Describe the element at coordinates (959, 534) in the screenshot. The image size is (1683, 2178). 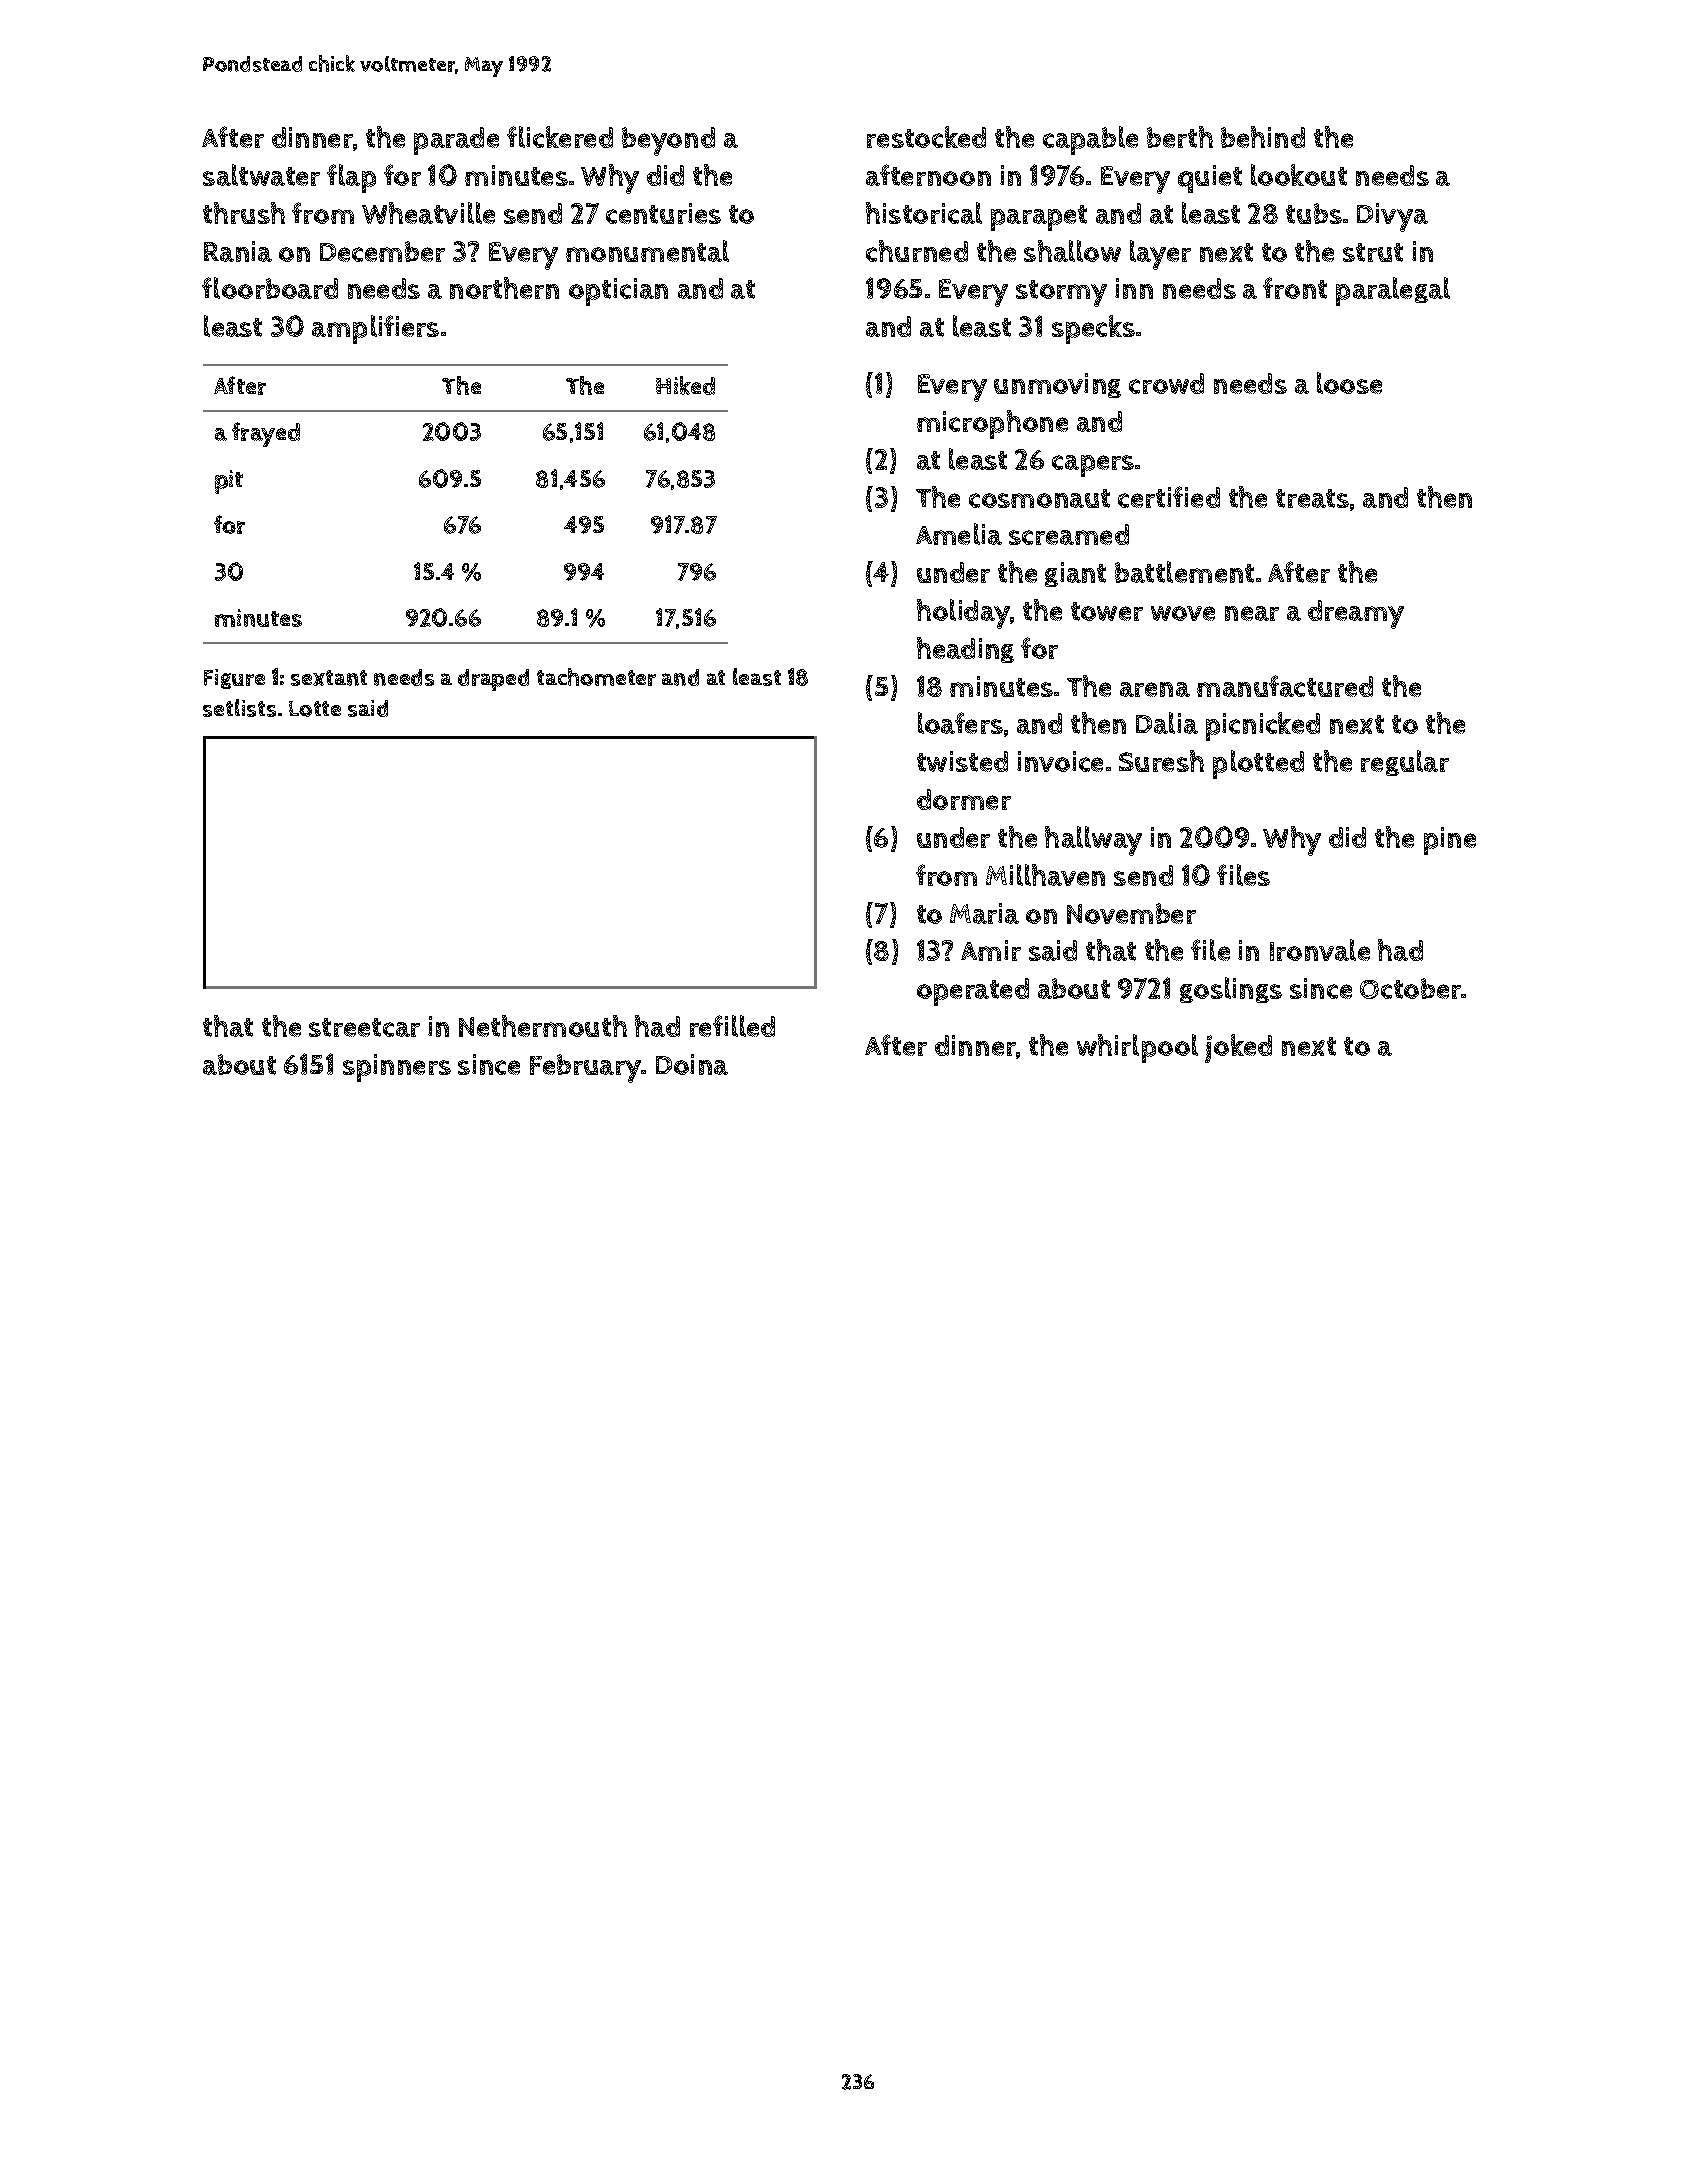
I see `Amelia` at that location.
